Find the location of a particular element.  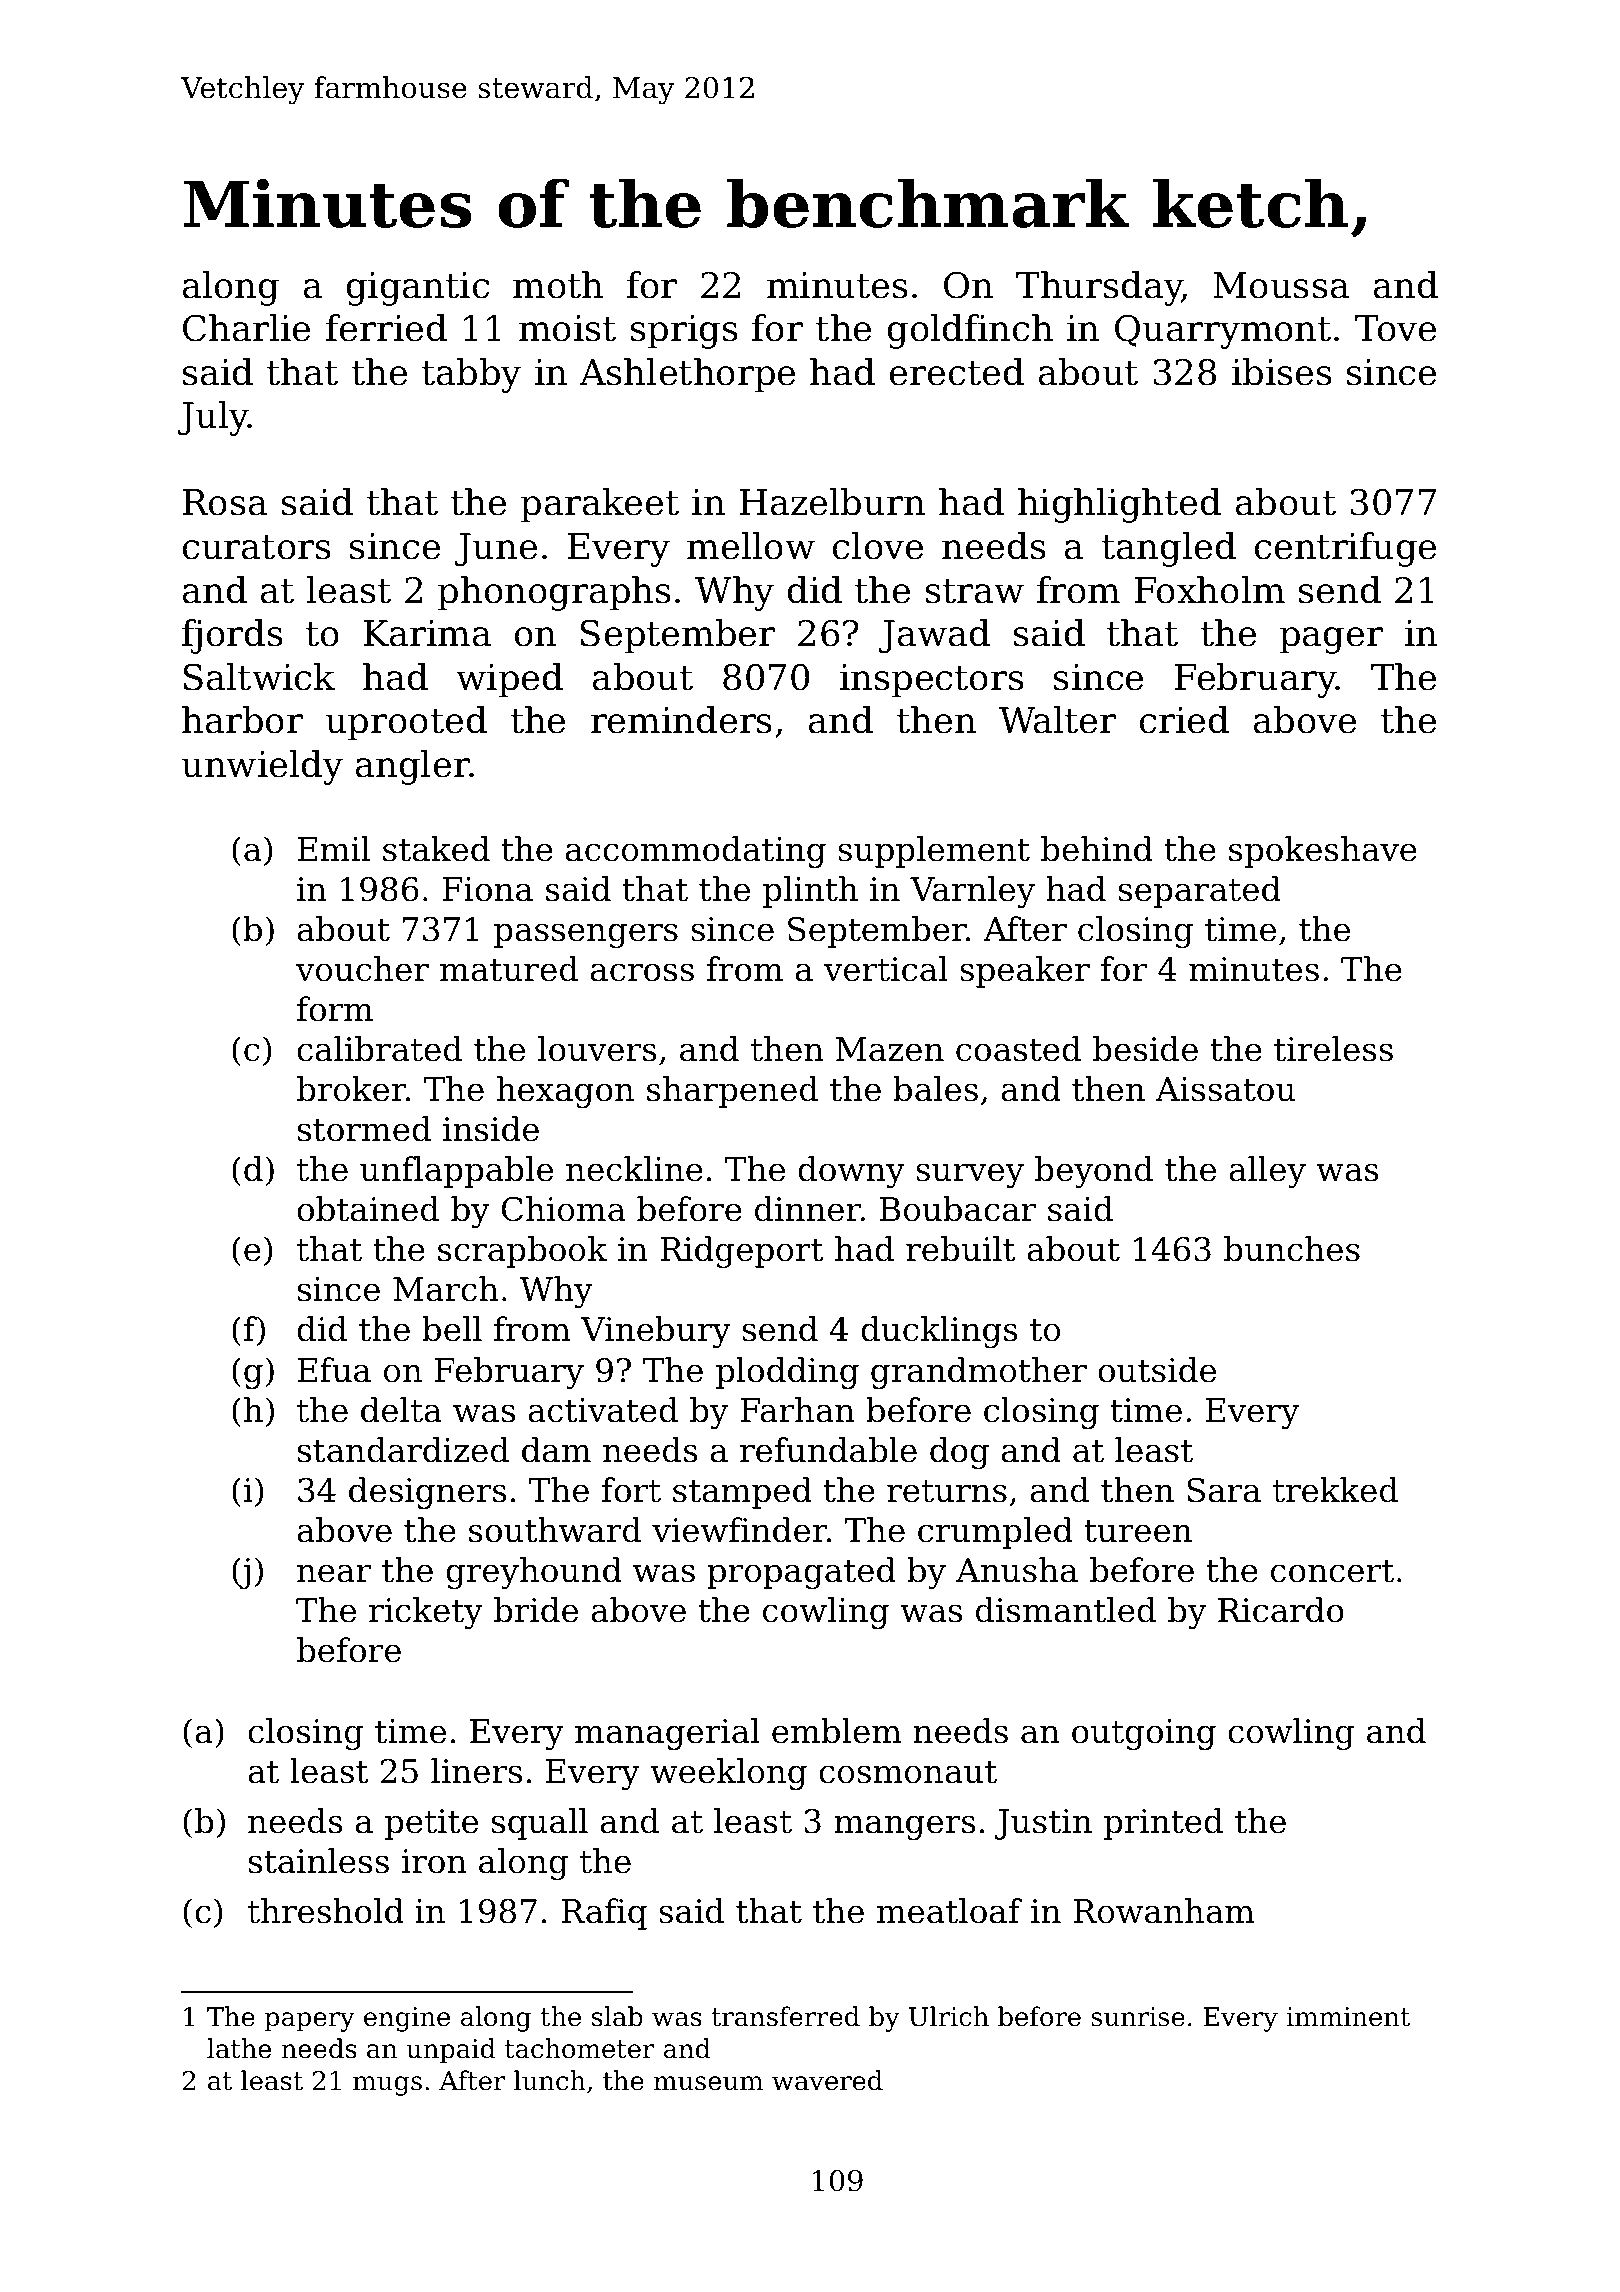

spokeshave is located at coordinates (1323, 852).
